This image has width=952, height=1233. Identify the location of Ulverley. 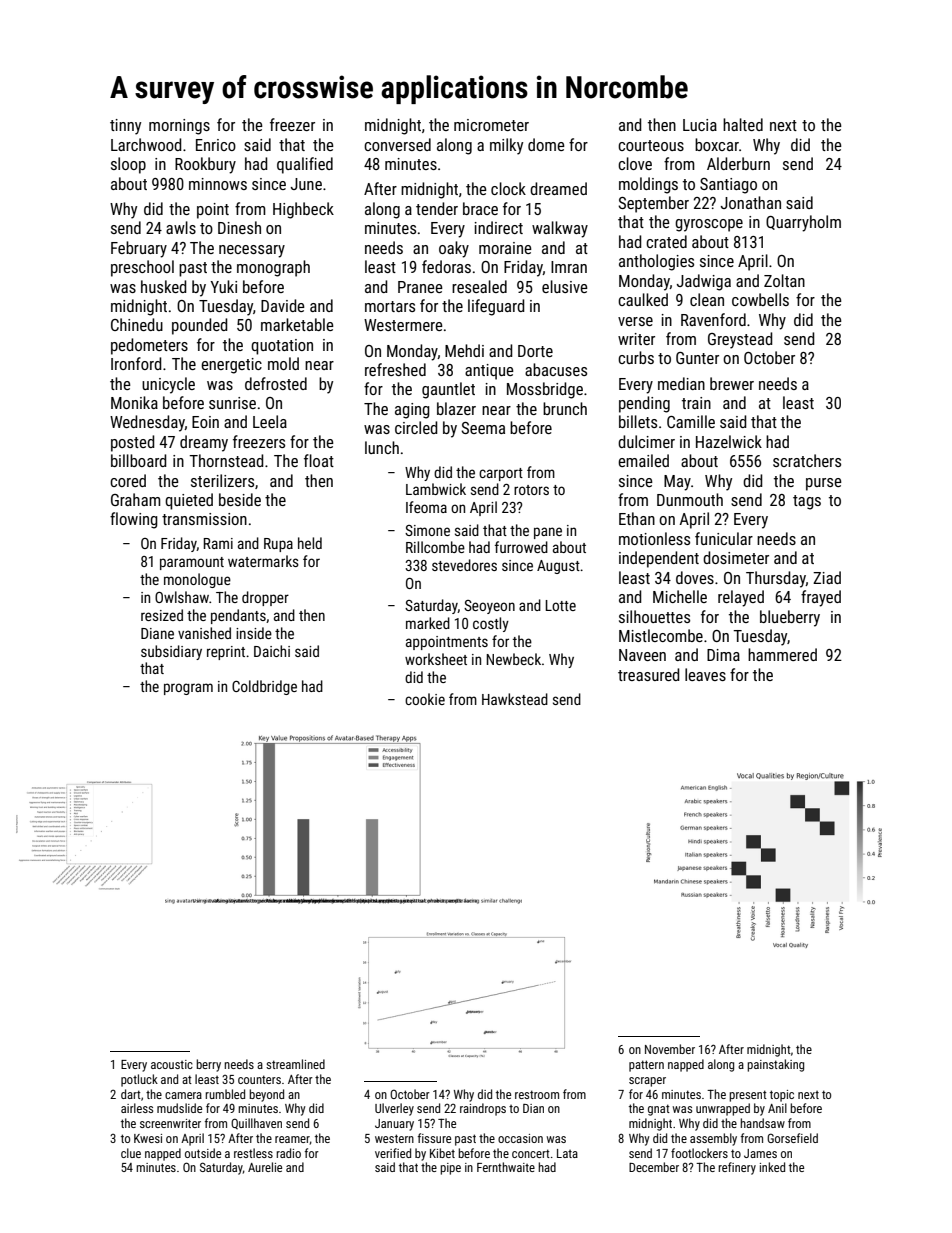
(394, 1109).
